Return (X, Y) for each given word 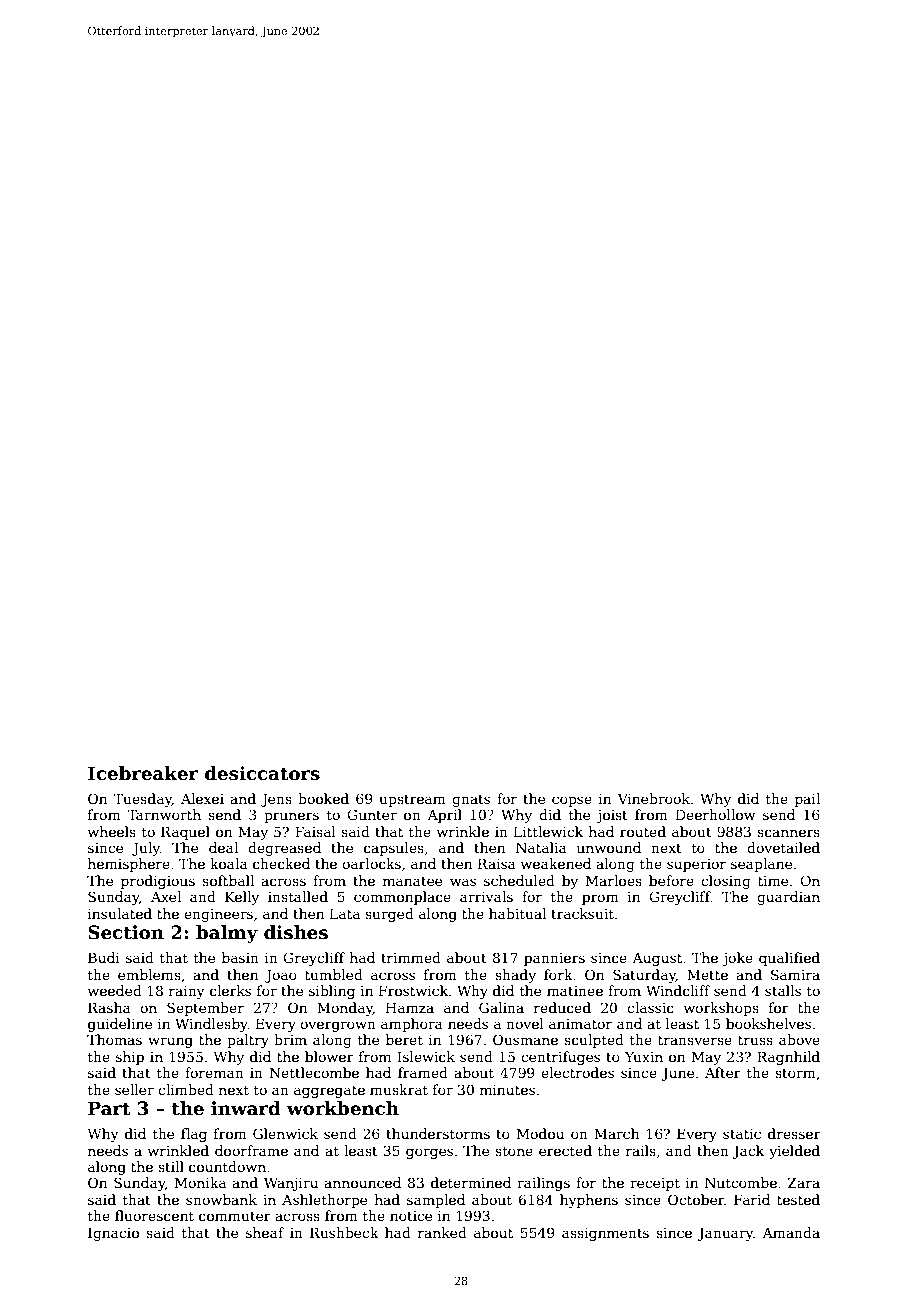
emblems (149, 974)
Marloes (614, 880)
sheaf (265, 1232)
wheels (112, 831)
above (799, 1039)
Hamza (410, 1007)
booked (323, 798)
